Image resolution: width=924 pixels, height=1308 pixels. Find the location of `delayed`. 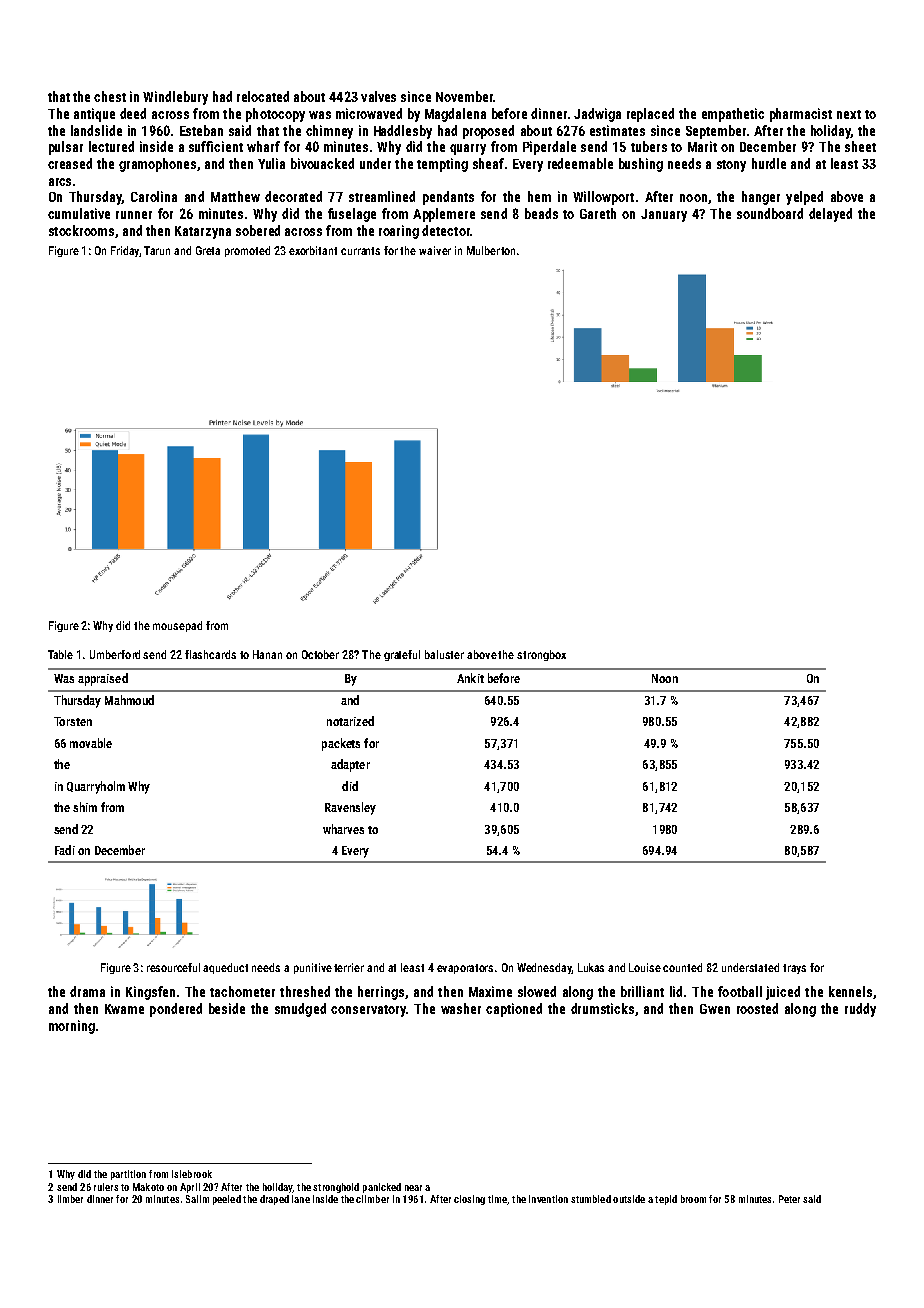

delayed is located at coordinates (830, 215).
